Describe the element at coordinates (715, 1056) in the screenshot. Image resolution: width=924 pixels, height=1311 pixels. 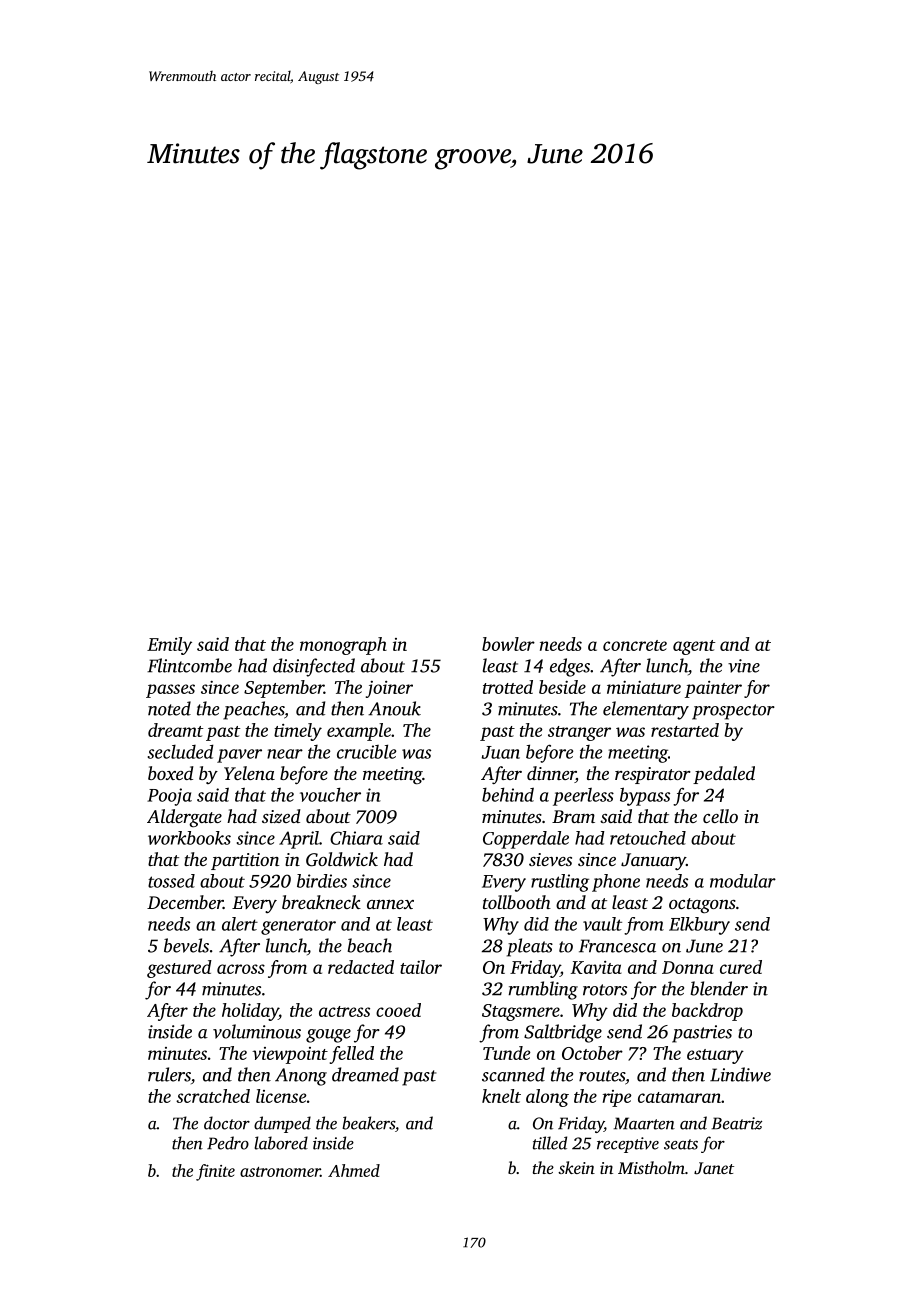
I see `estuary` at that location.
